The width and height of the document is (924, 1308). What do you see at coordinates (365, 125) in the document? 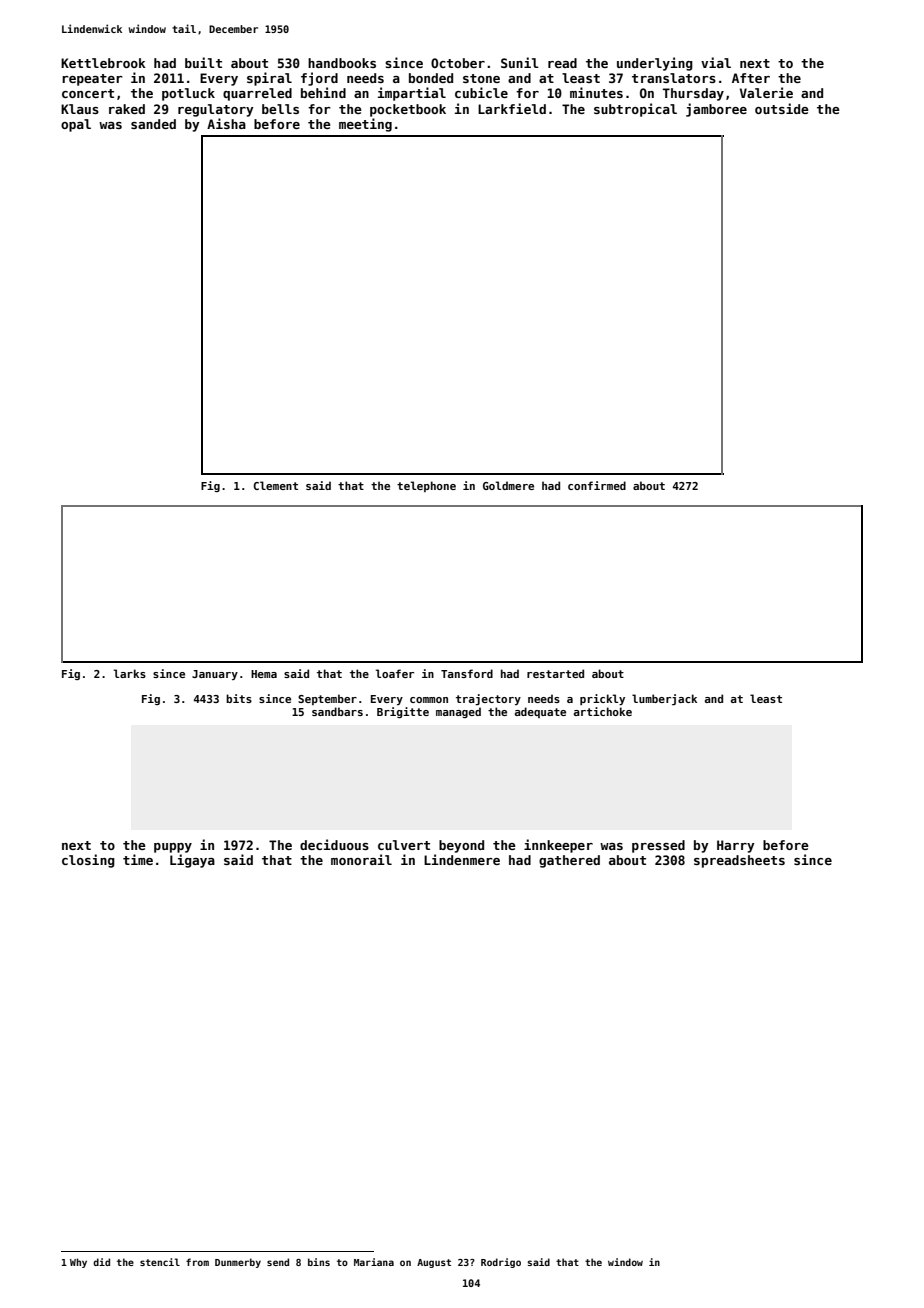
I see `meeting` at bounding box center [365, 125].
